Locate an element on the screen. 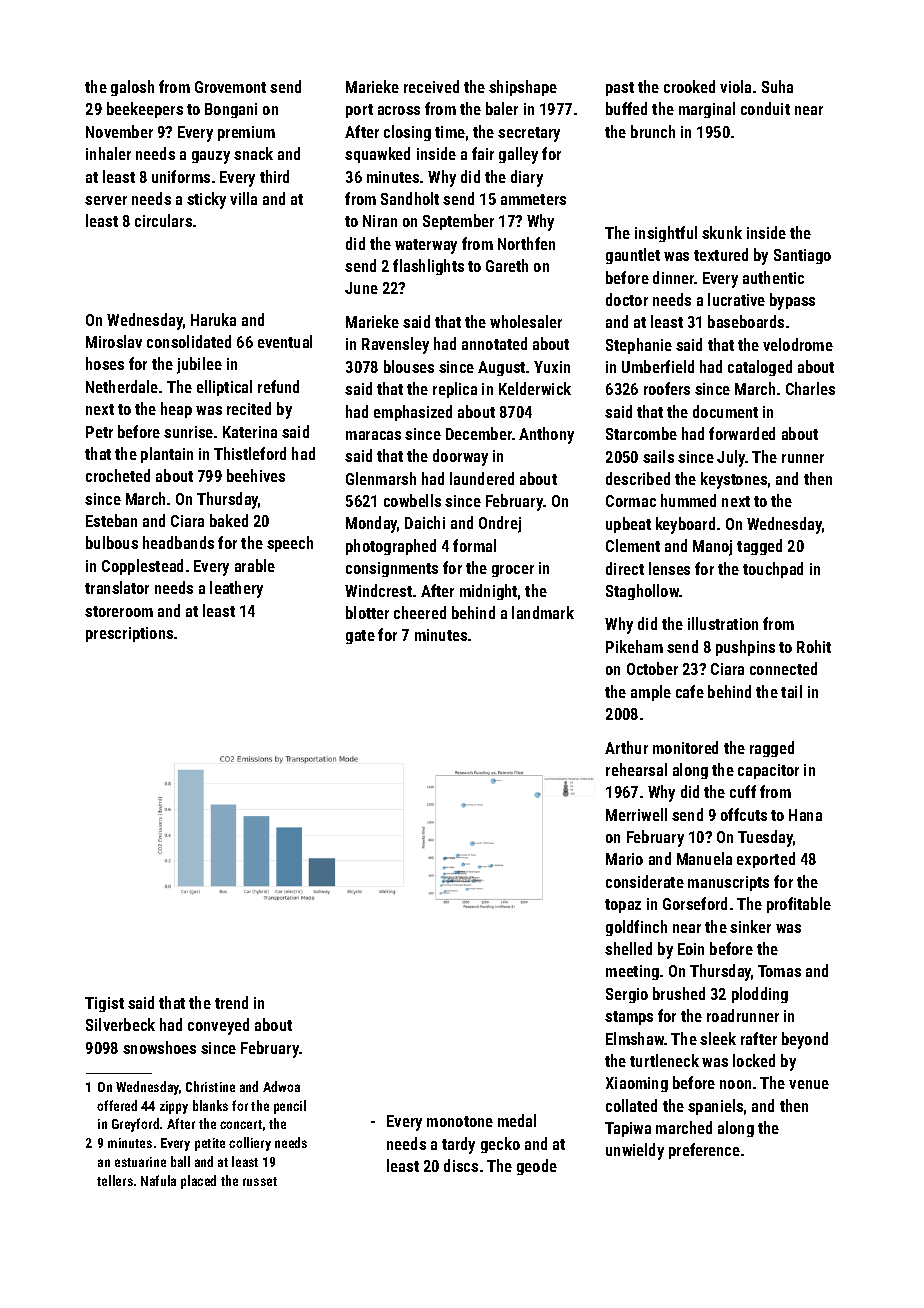  Tigist is located at coordinates (104, 1004).
